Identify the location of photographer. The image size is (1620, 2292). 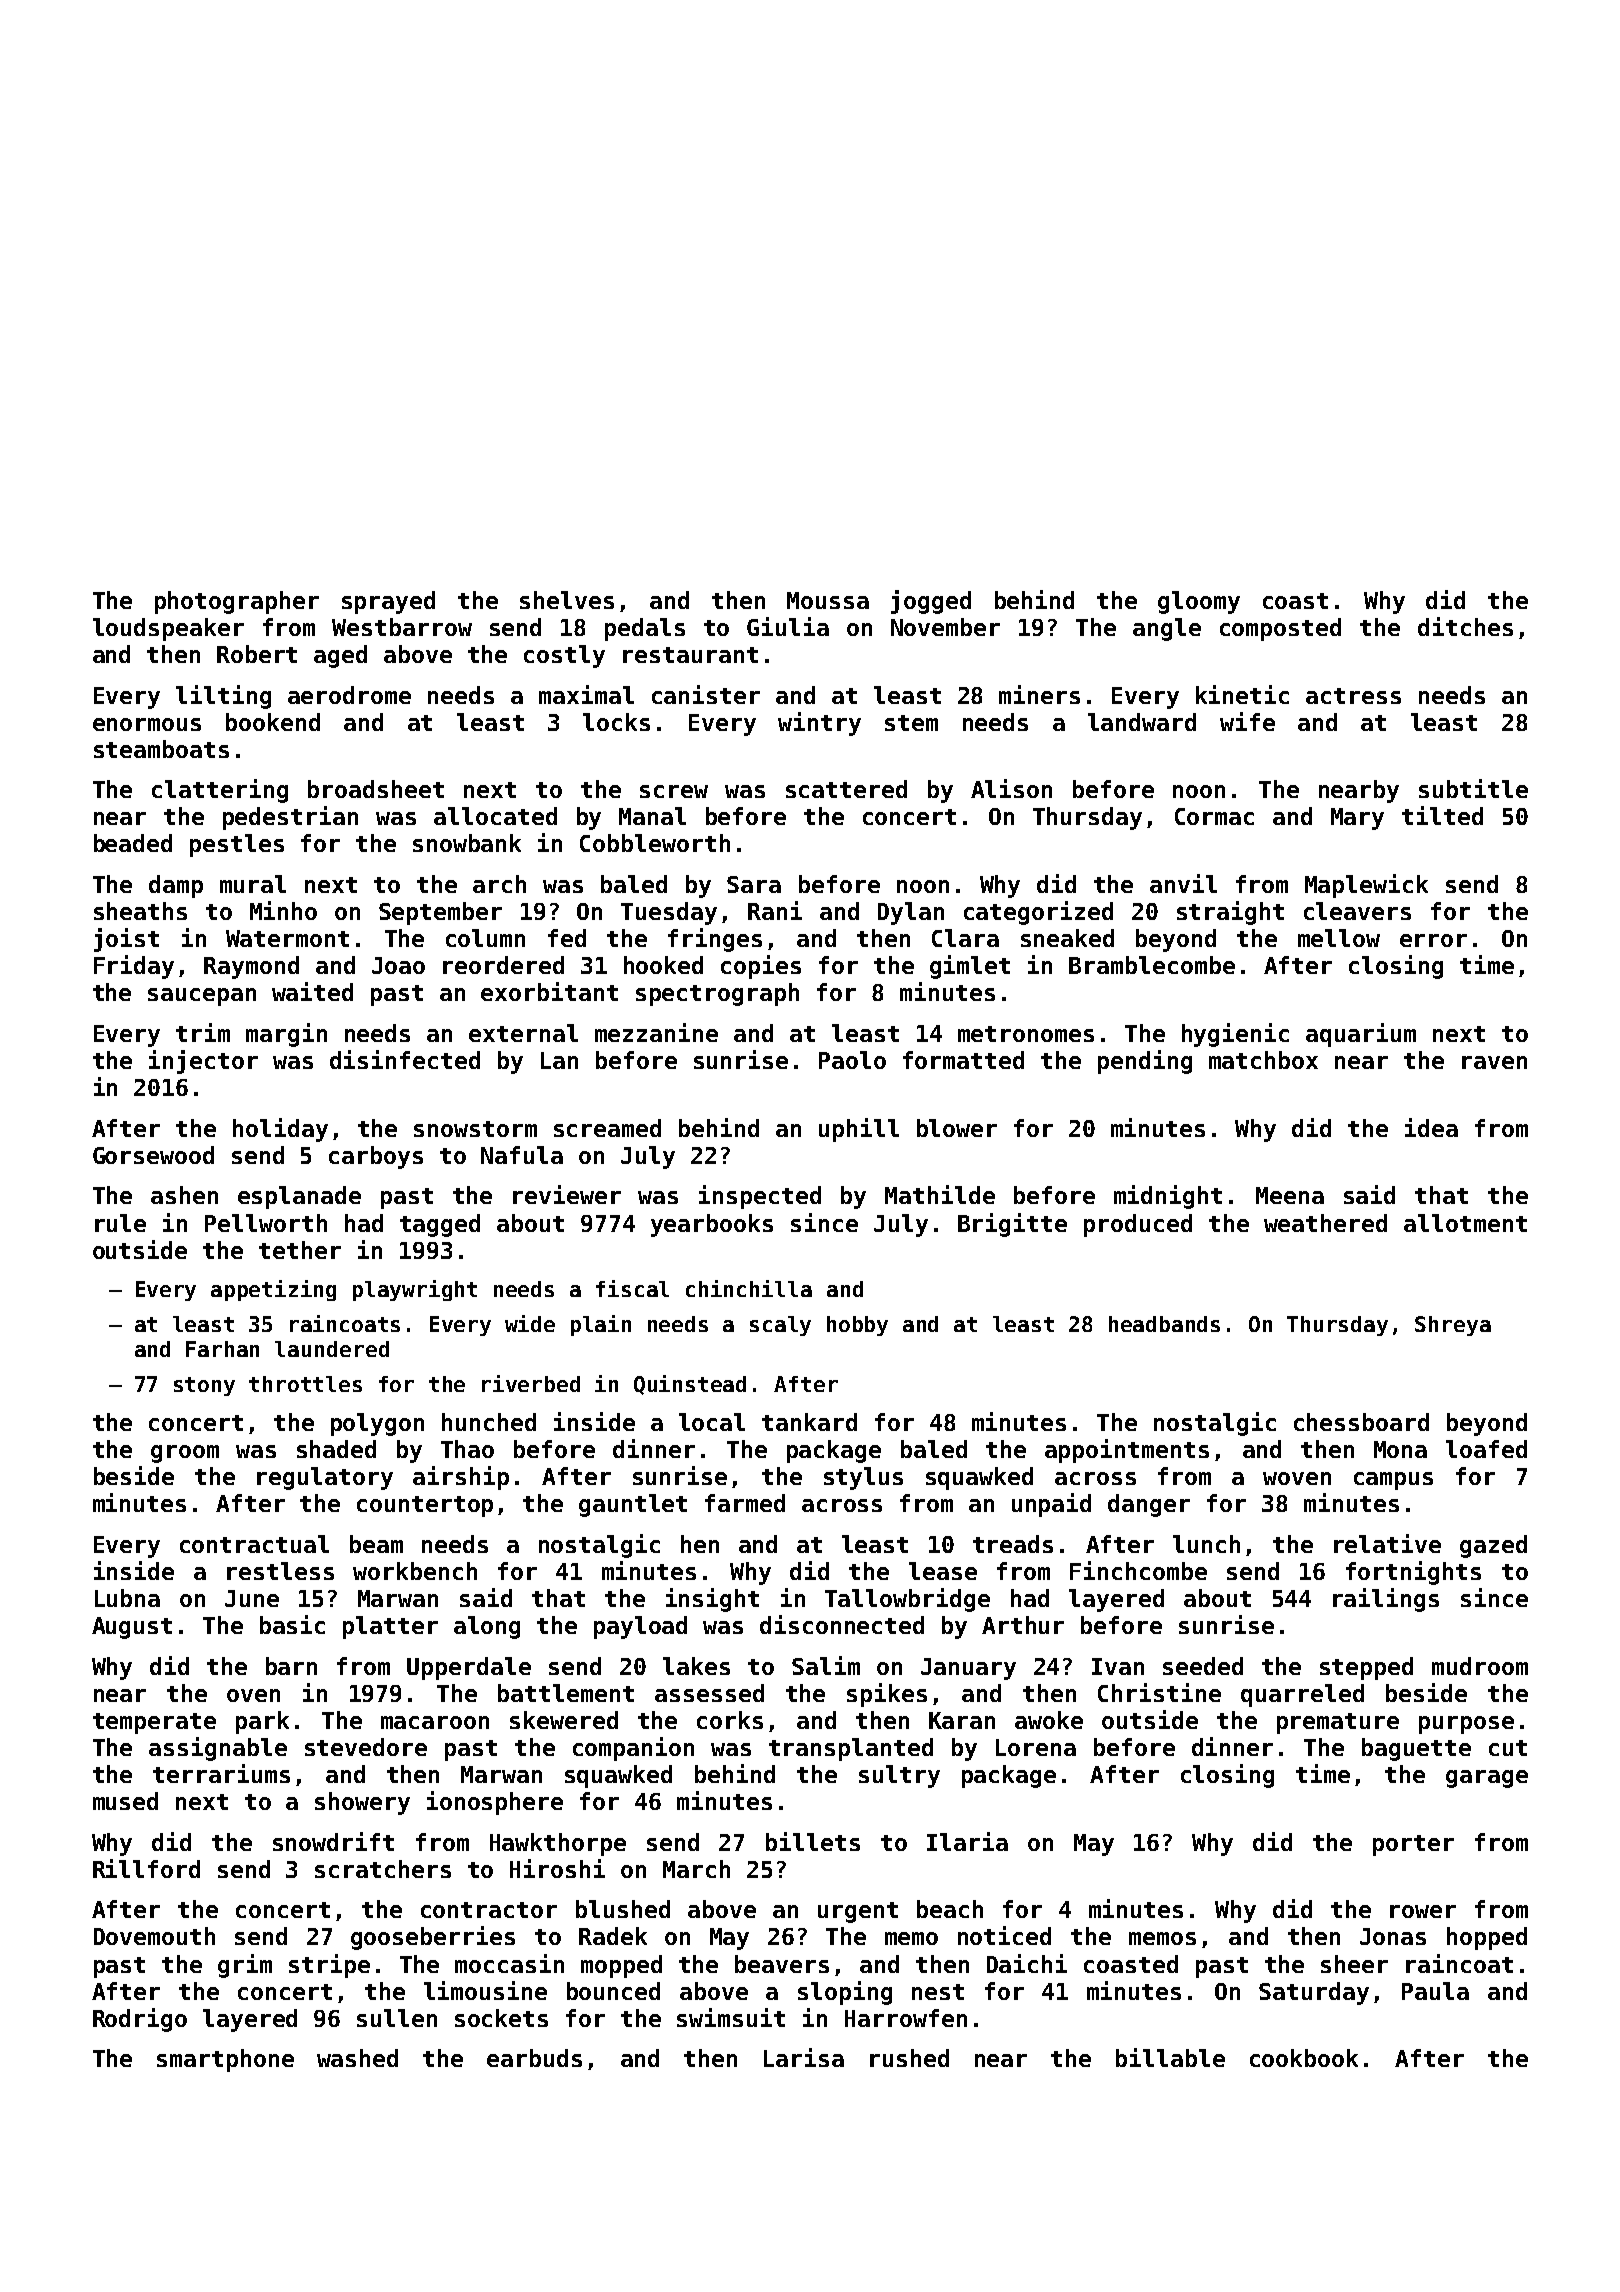
(237, 602).
